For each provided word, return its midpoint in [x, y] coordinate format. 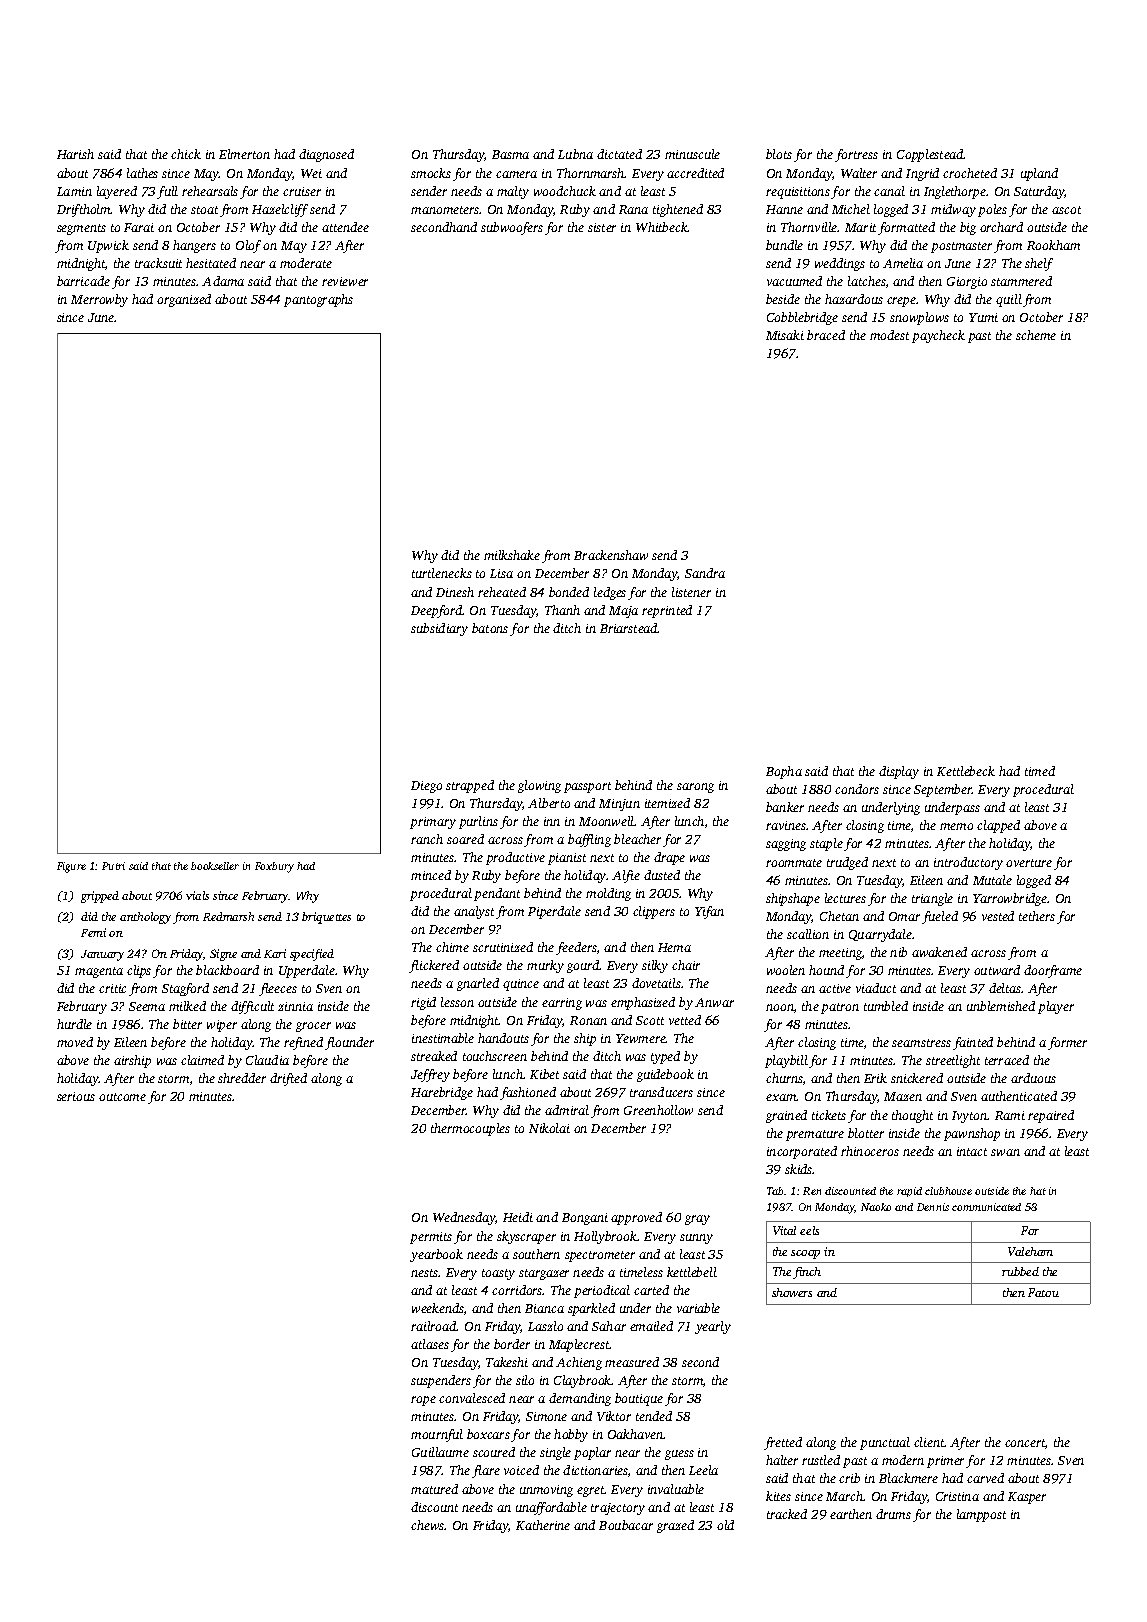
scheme [1036, 335]
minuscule [692, 154]
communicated [986, 1207]
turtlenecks [442, 573]
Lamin [74, 191]
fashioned [528, 1093]
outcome [122, 1097]
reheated [502, 592]
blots [779, 154]
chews [428, 1525]
